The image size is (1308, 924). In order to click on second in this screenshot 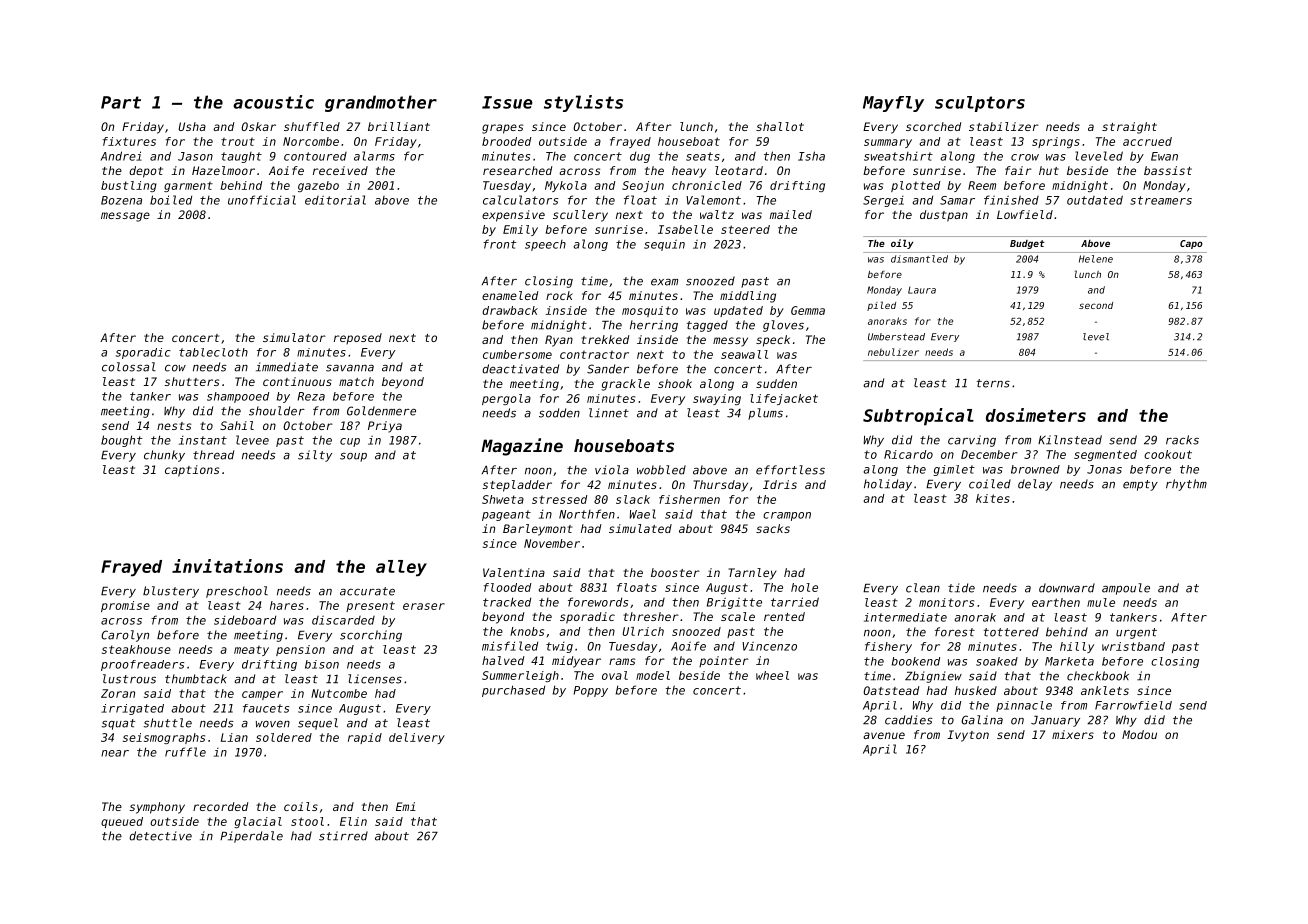, I will do `click(1096, 305)`.
